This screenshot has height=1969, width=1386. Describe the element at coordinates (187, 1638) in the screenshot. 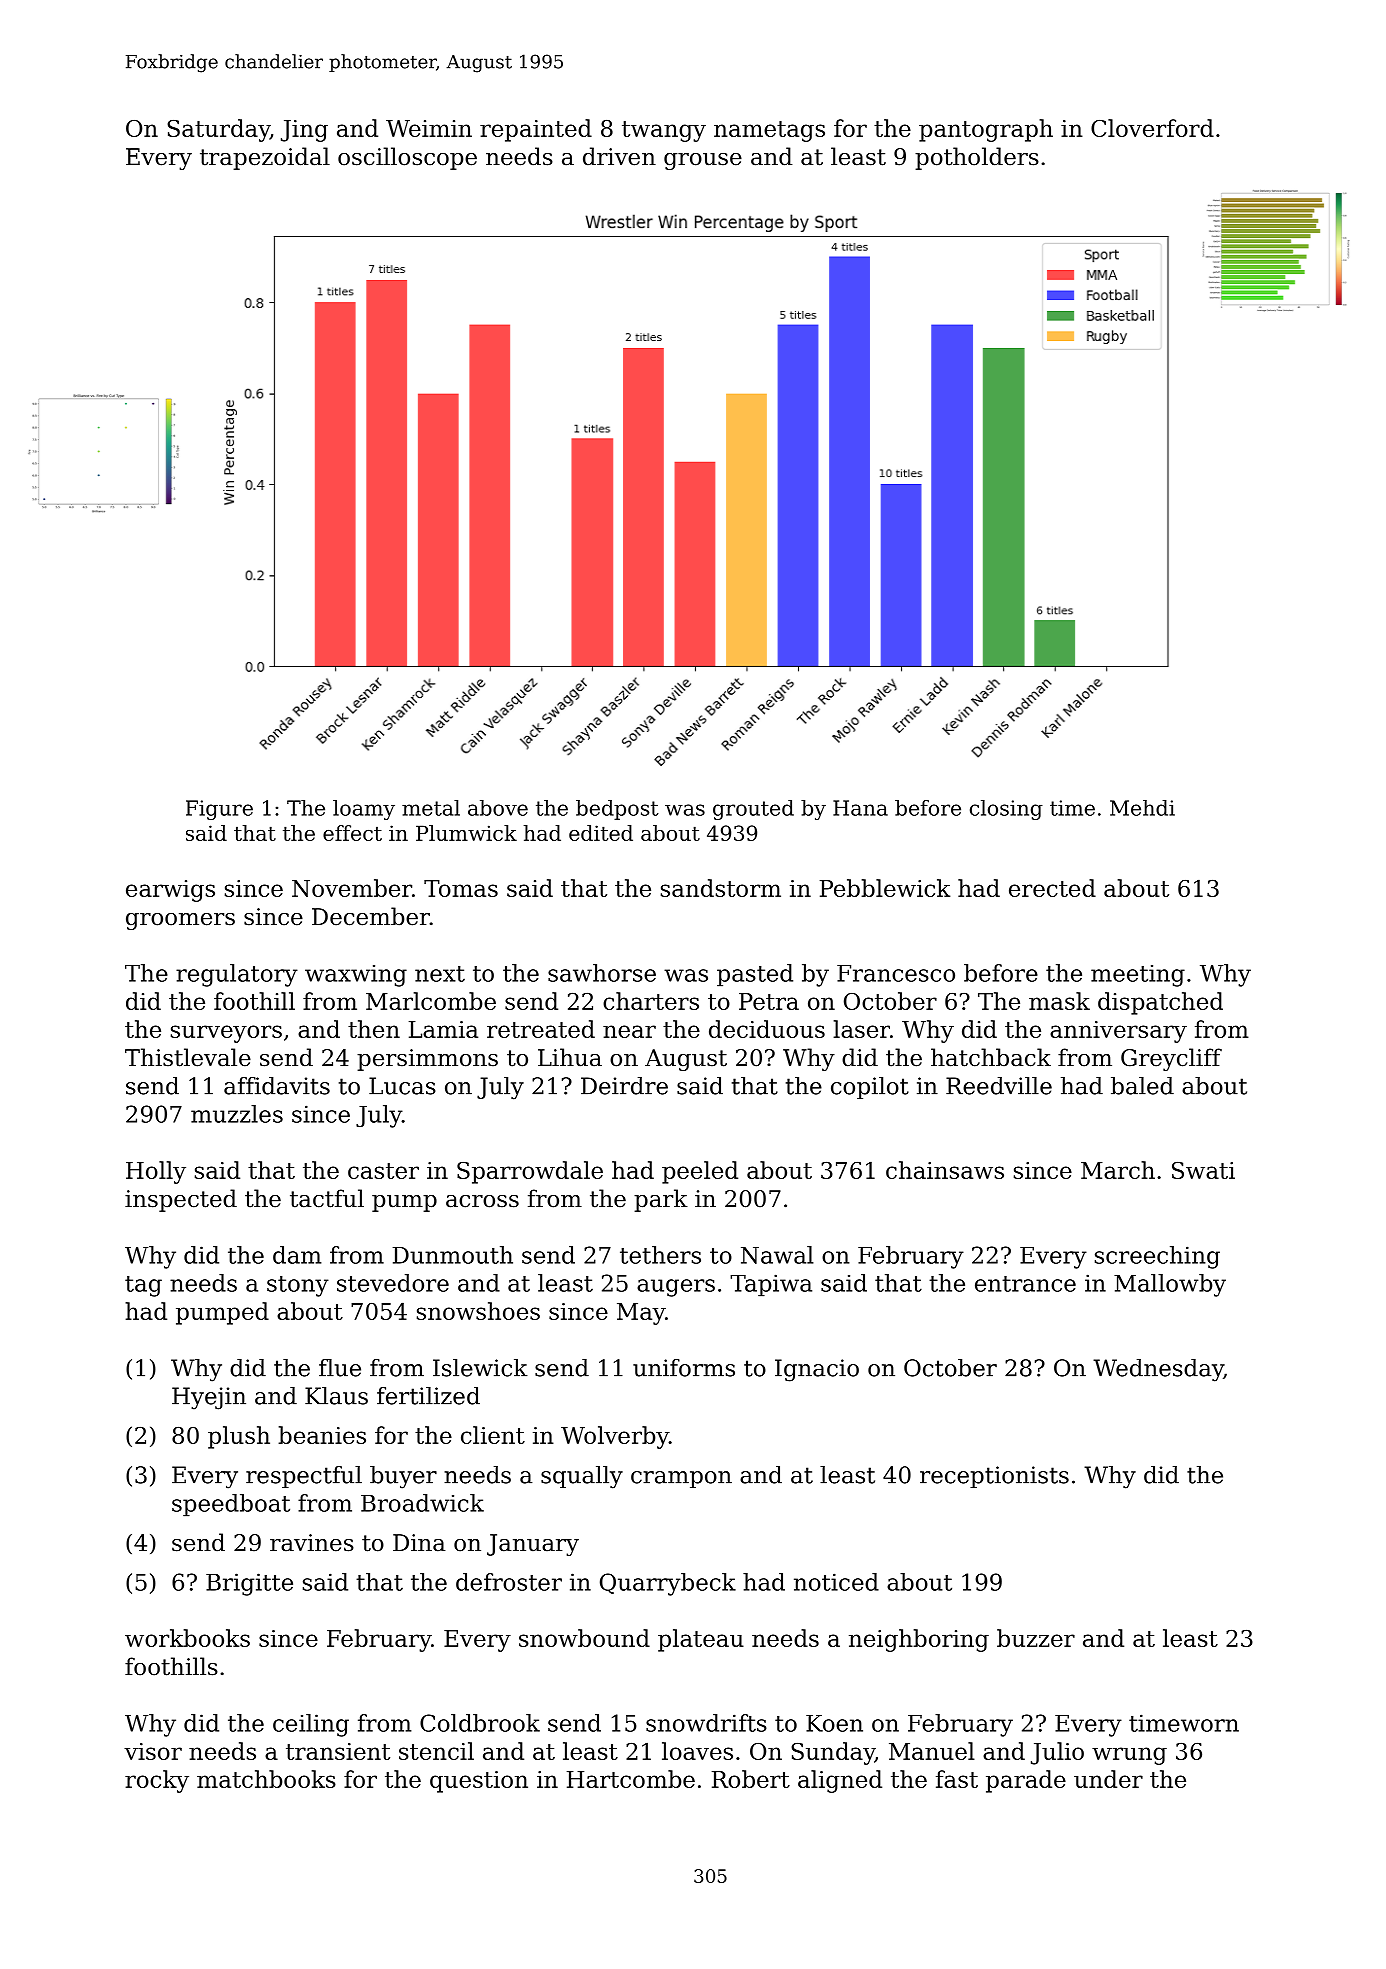

I see `workbooks` at that location.
